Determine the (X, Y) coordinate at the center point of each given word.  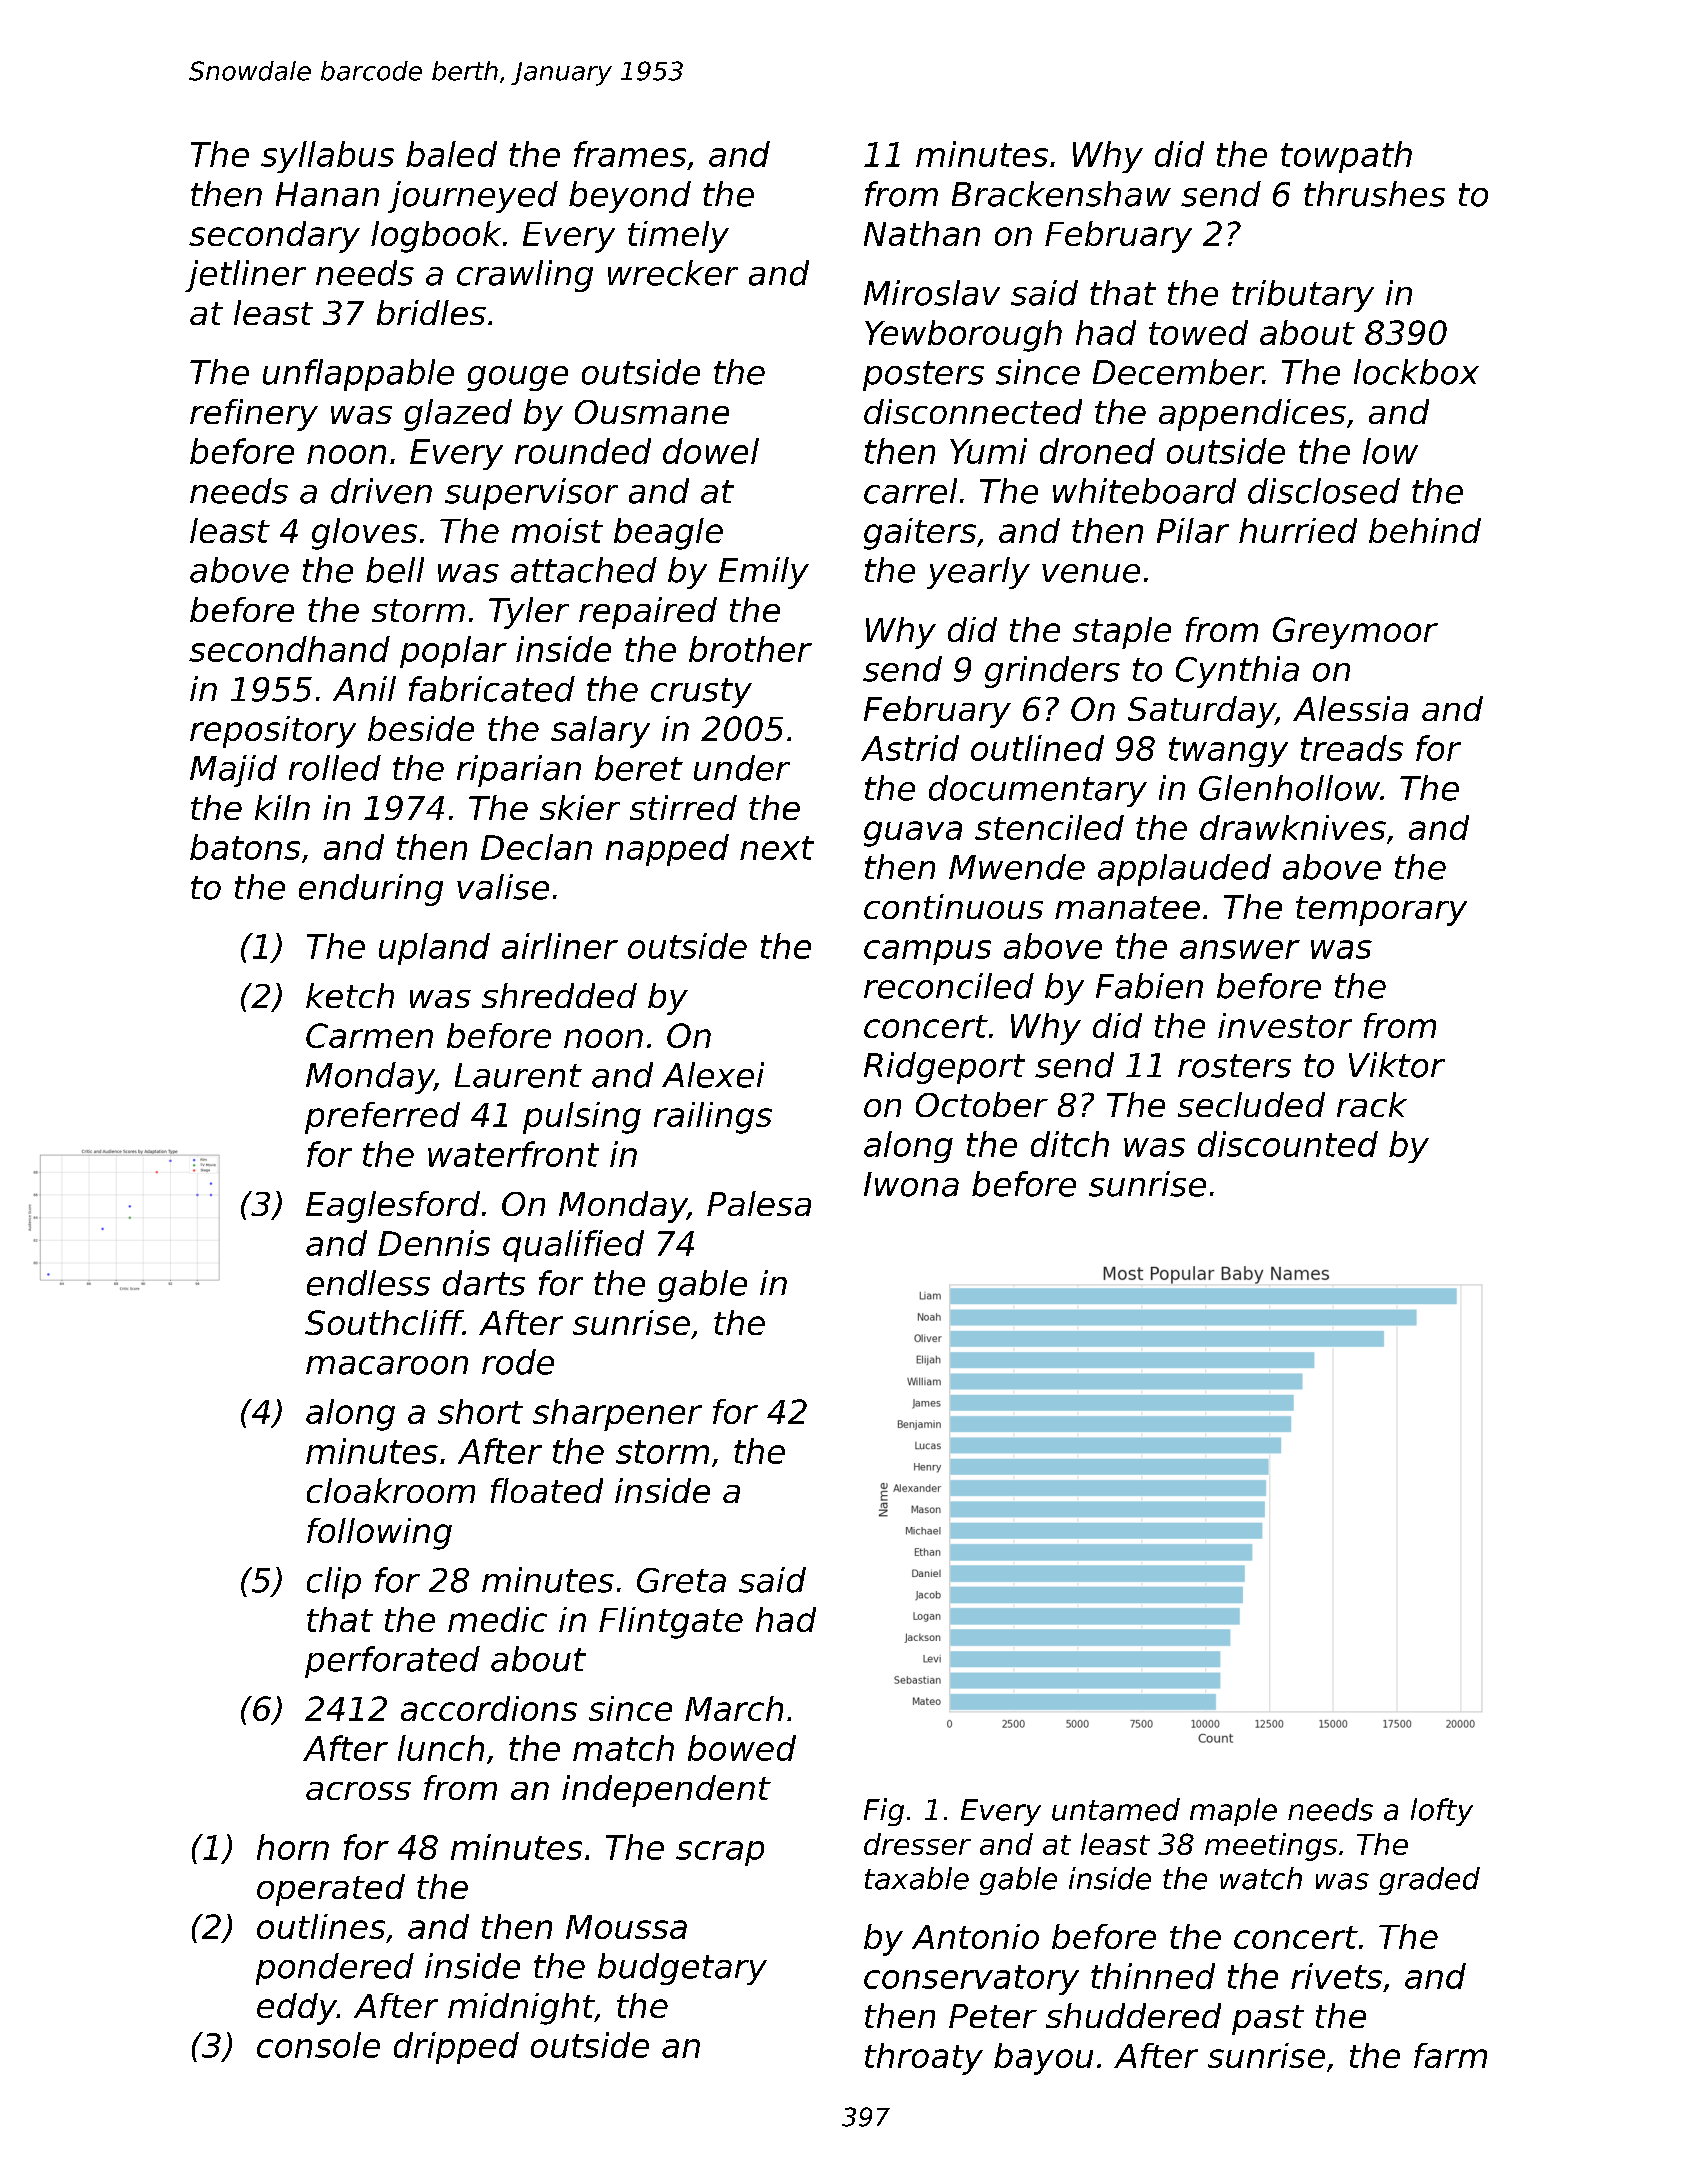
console (318, 2045)
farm (1450, 2055)
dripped (456, 2048)
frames (630, 154)
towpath (1346, 157)
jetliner (245, 276)
